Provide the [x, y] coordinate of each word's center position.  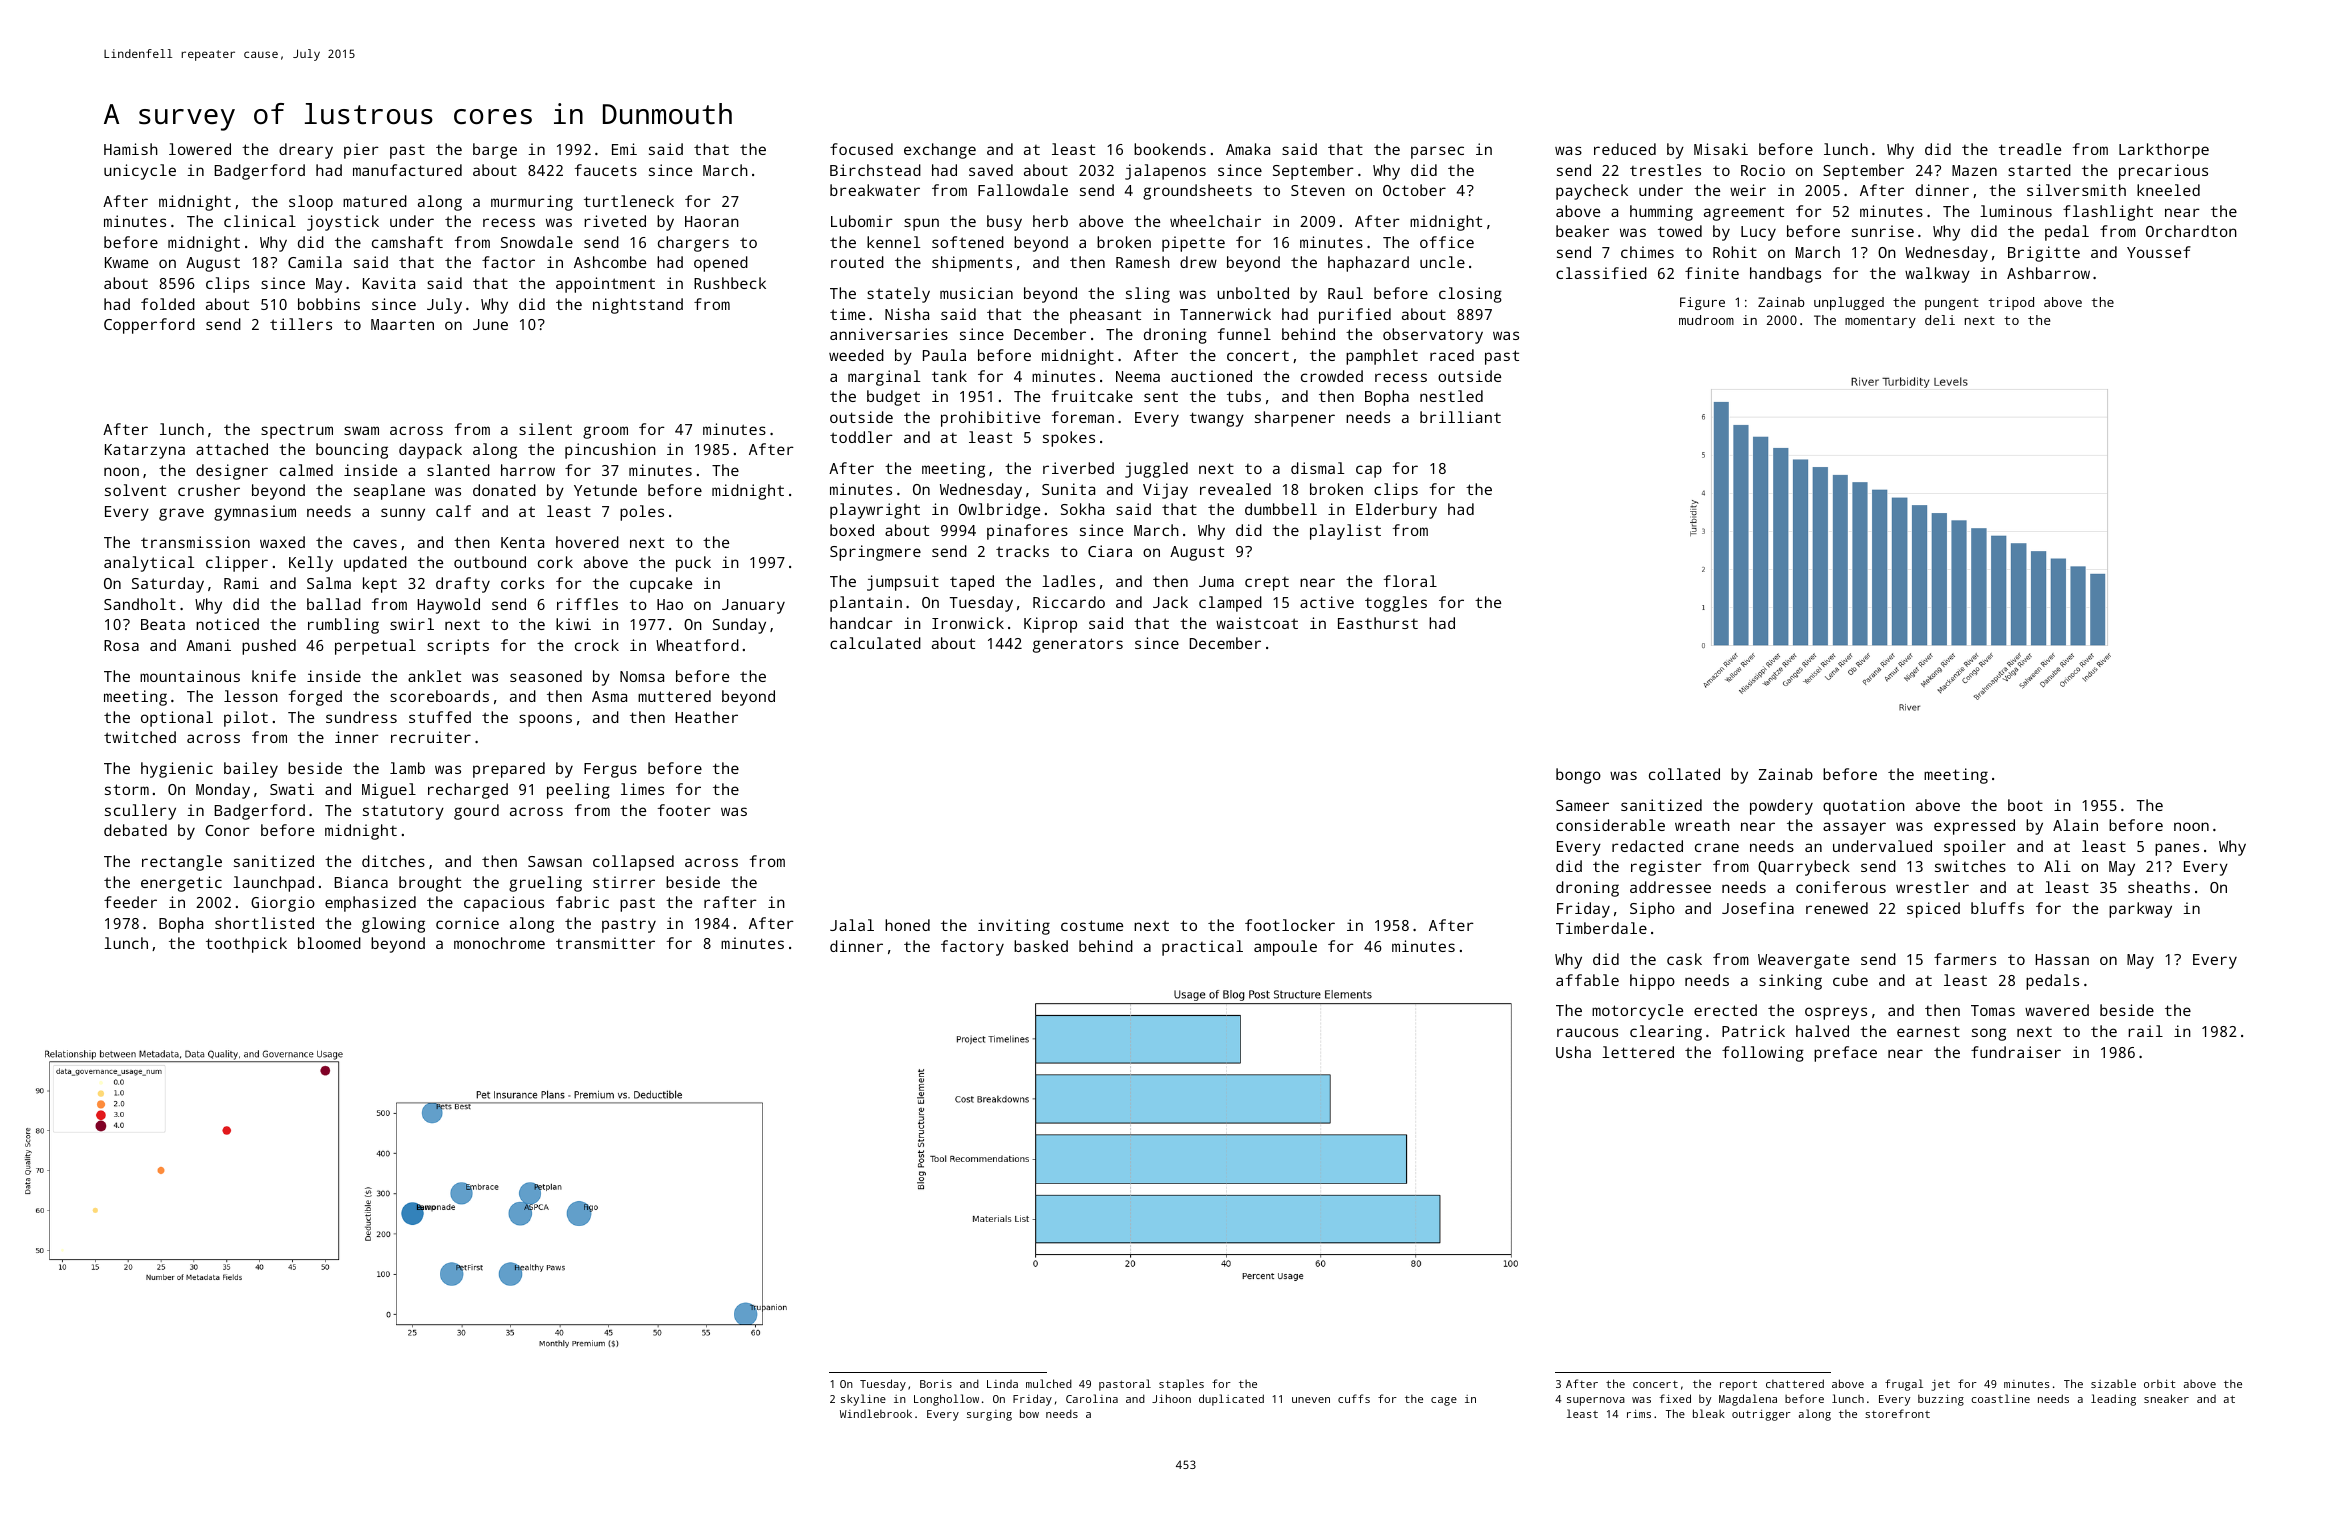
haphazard [1368, 264]
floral [1410, 581]
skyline [863, 1400]
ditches [393, 861]
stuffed [440, 717]
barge [495, 151]
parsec [1437, 152]
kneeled [2168, 190]
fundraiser [2016, 1052]
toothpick [246, 945]
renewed [1837, 908]
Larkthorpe [2164, 151]
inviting [1014, 927]
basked [1041, 946]
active [1327, 602]
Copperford [149, 326]
